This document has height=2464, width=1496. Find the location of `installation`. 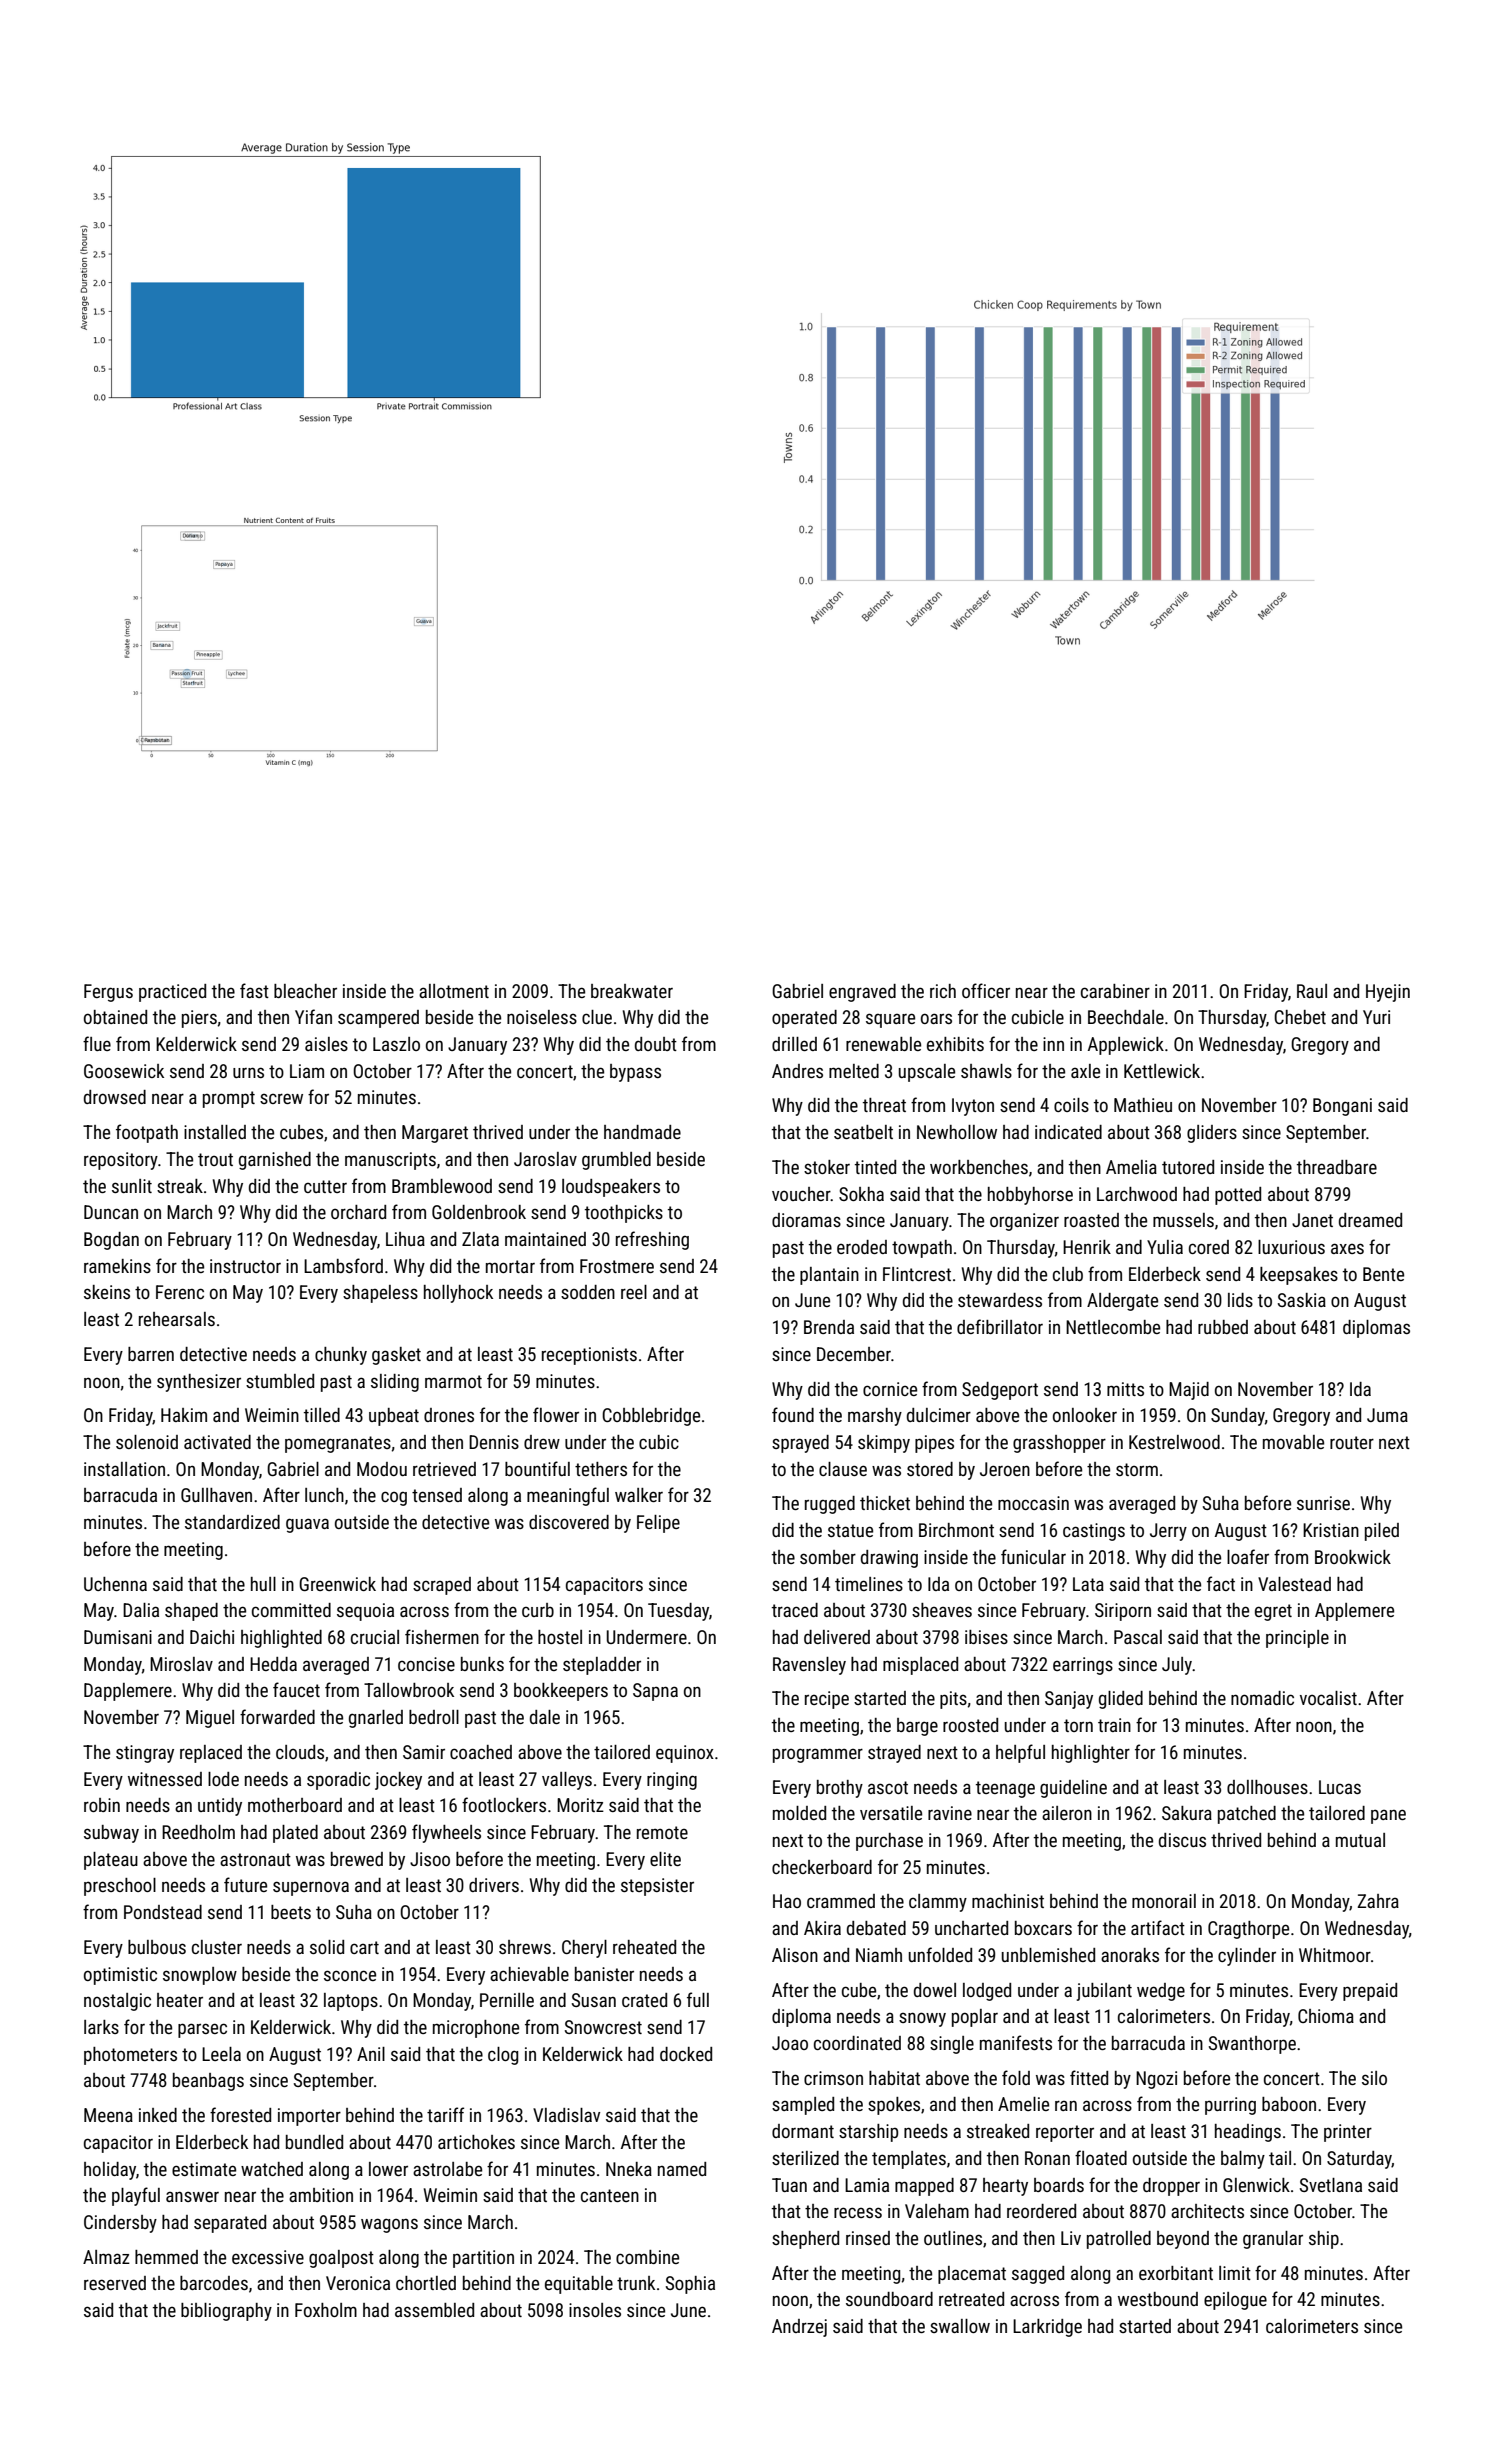

installation is located at coordinates (124, 1469).
